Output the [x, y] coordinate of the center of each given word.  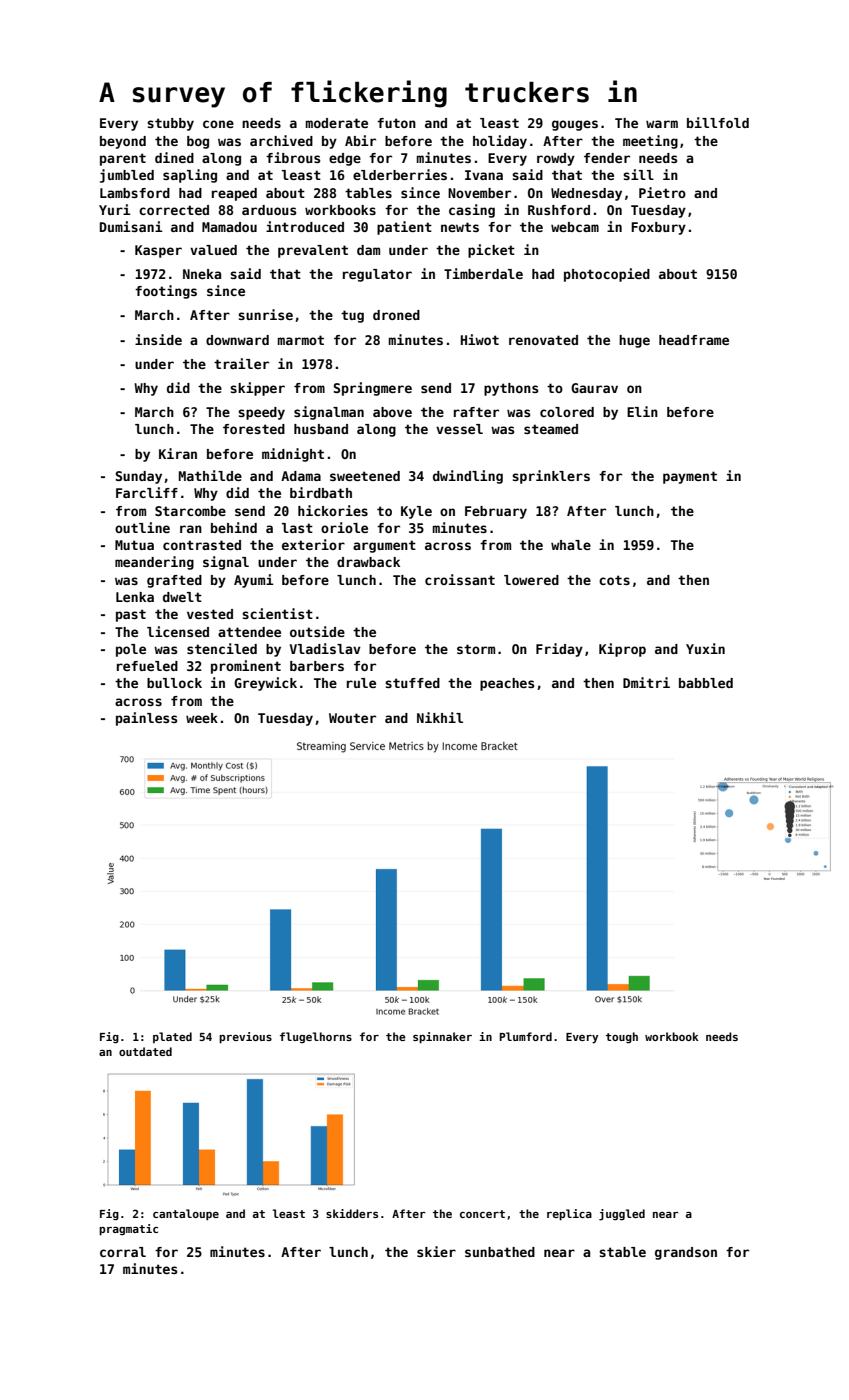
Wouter [352, 718]
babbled [706, 683]
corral [123, 1252]
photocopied [607, 275]
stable [622, 1252]
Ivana [484, 175]
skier [436, 1251]
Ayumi [254, 581]
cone [218, 124]
